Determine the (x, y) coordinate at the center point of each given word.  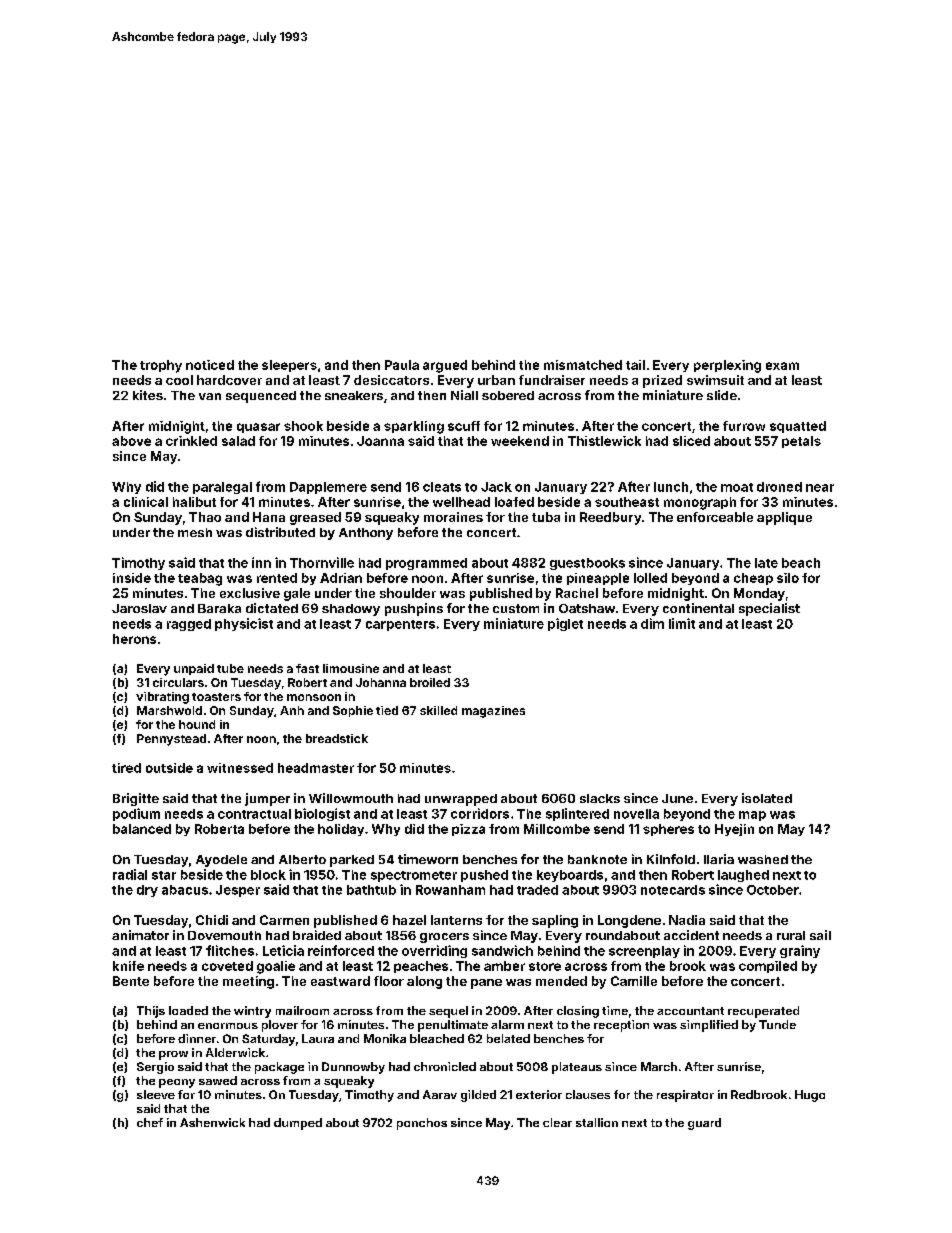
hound (197, 724)
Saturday (268, 1040)
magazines (493, 712)
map (752, 816)
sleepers (289, 366)
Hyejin (734, 830)
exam (782, 366)
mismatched (583, 365)
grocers (444, 938)
